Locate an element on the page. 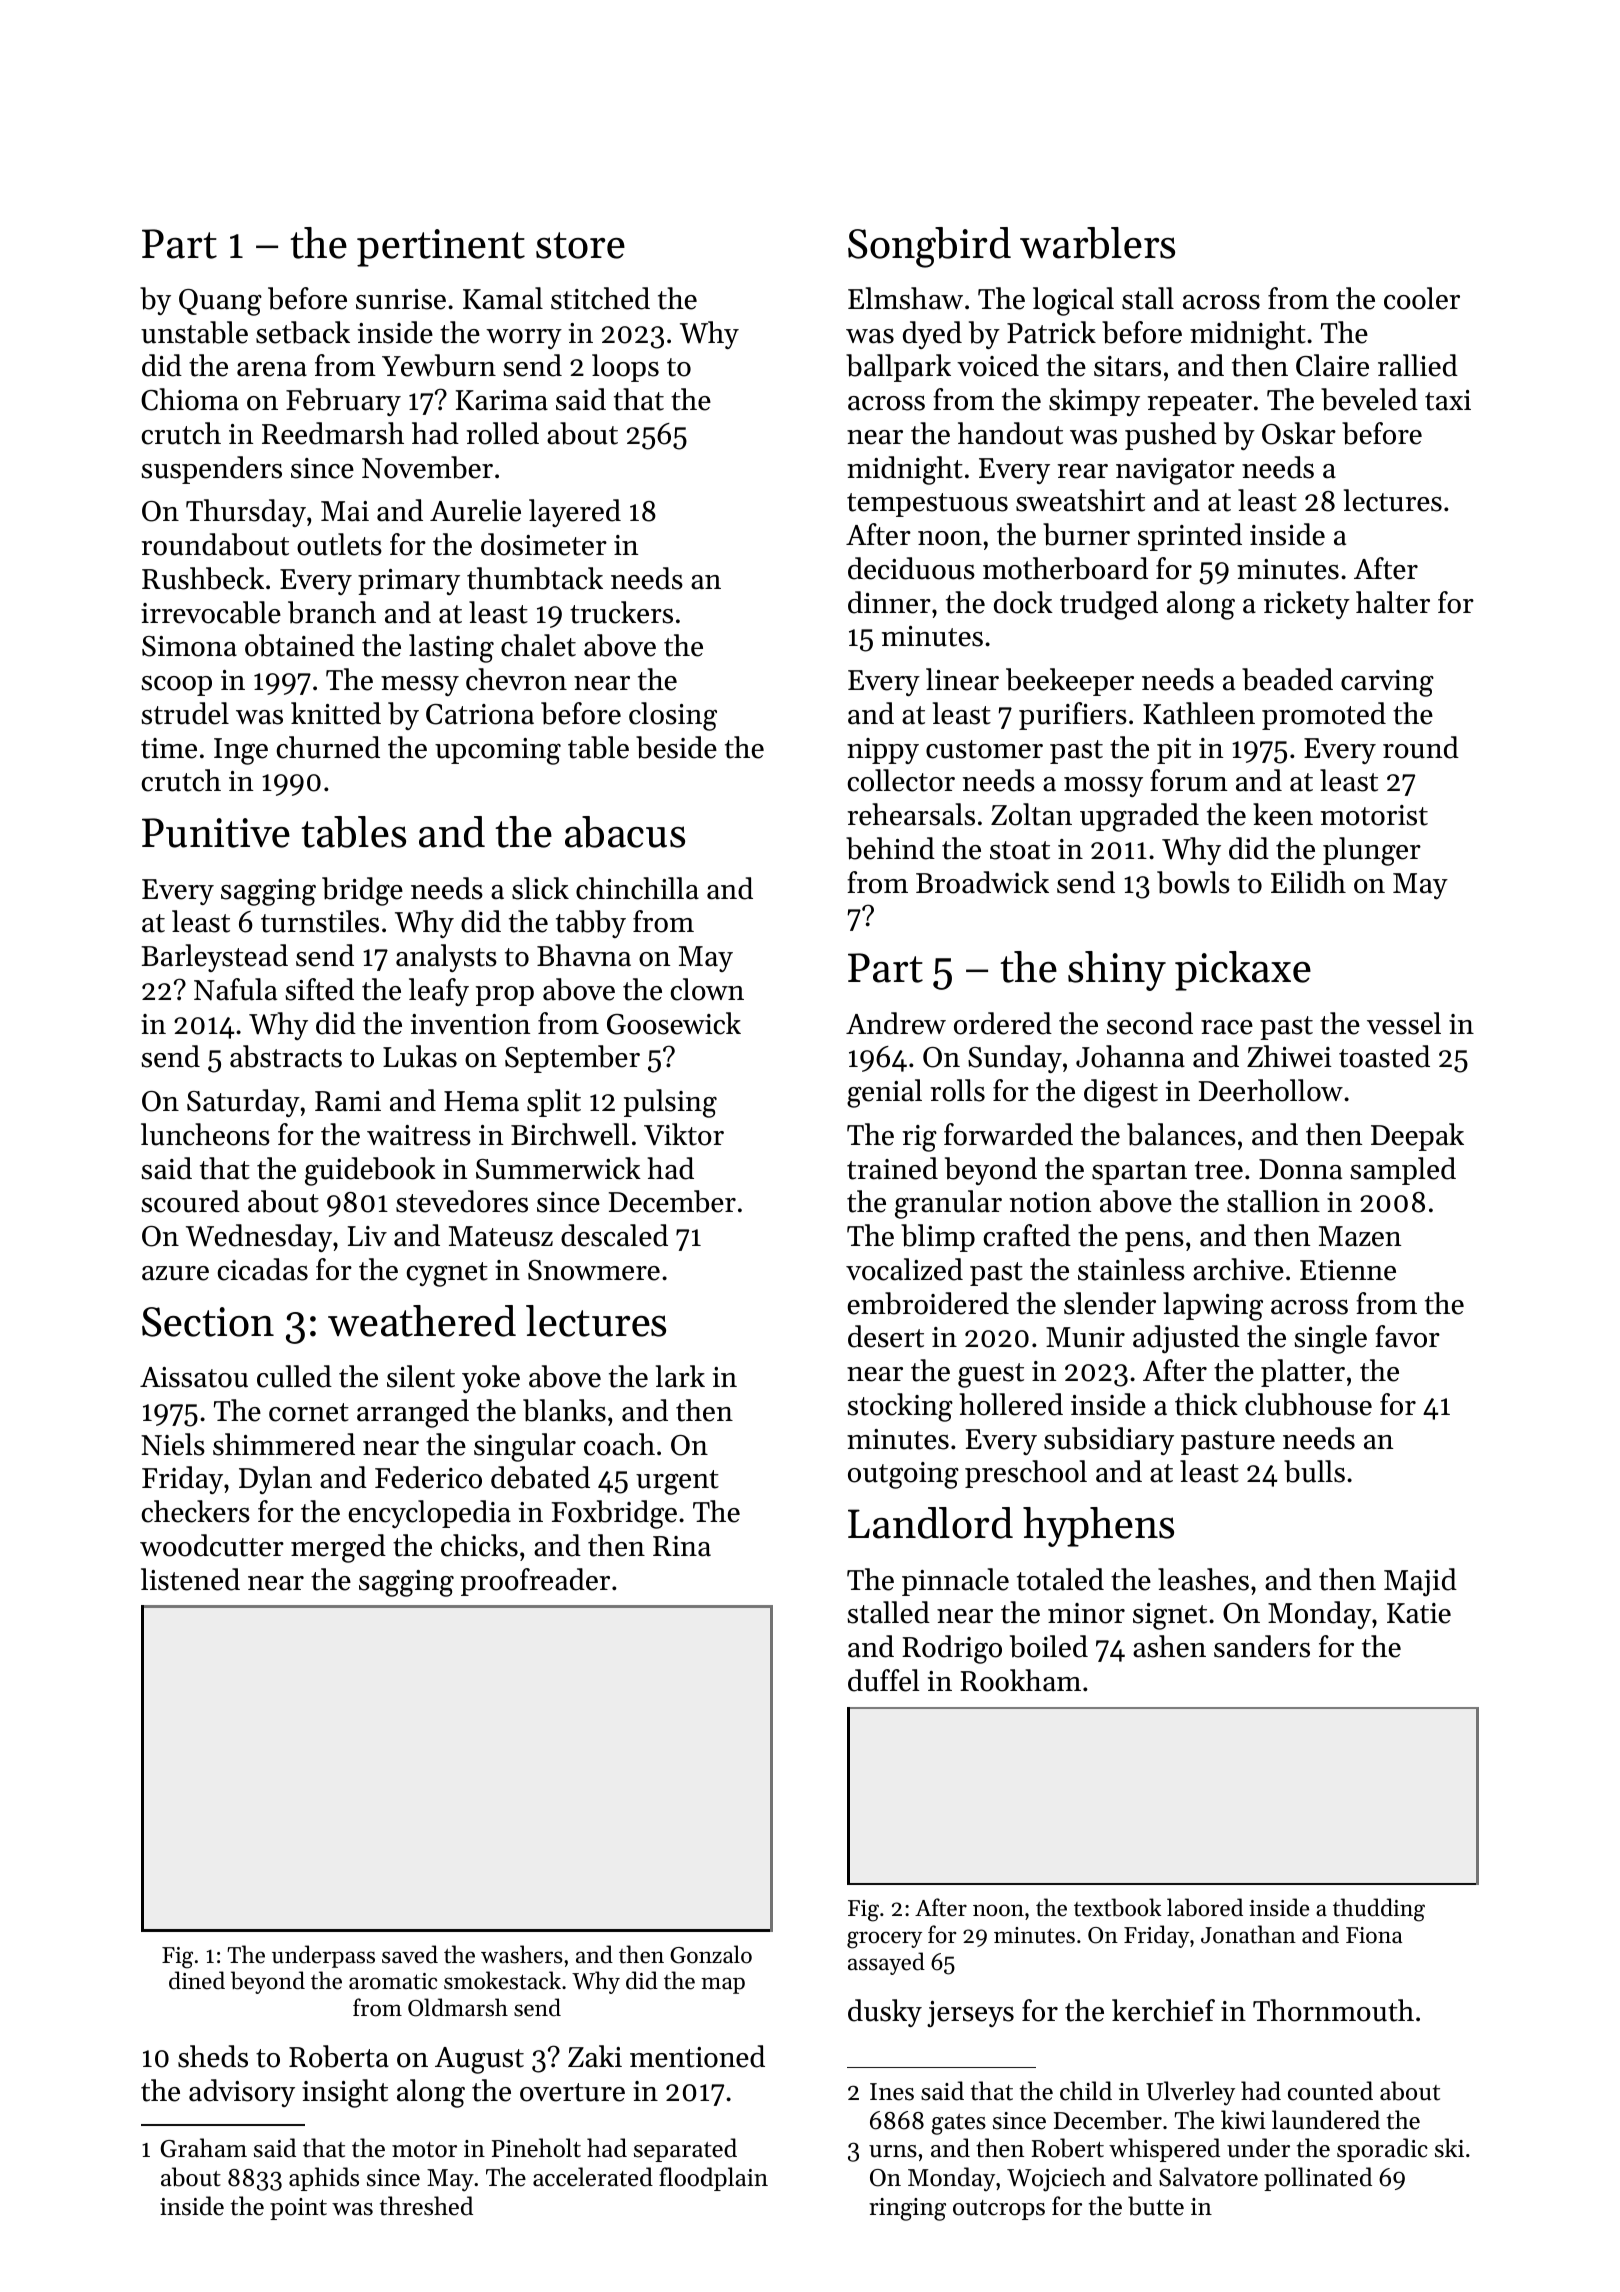 The image size is (1620, 2292). listened is located at coordinates (190, 1579).
